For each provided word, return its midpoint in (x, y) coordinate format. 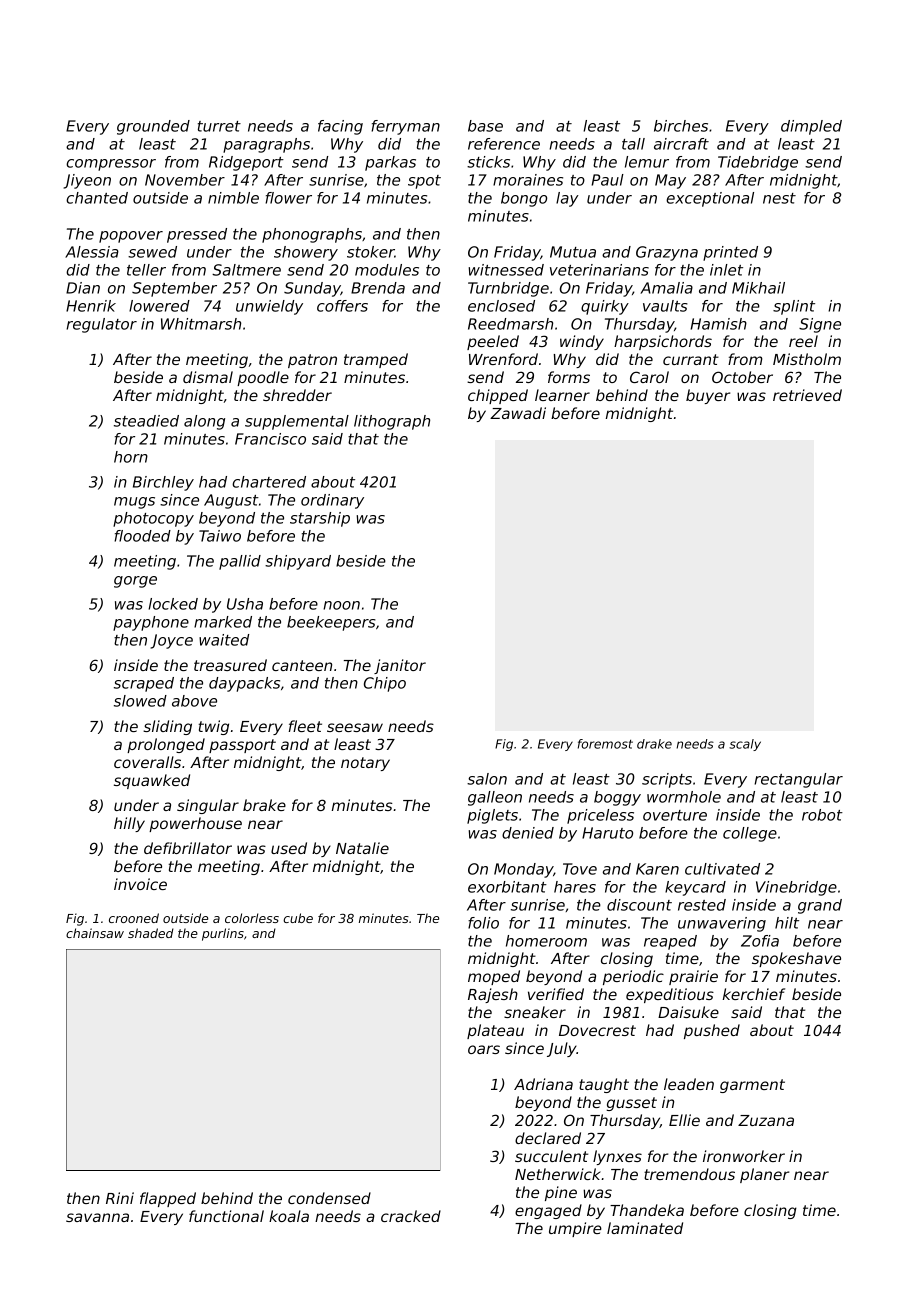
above (194, 701)
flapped (168, 1199)
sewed (152, 252)
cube (298, 918)
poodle (263, 378)
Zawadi (518, 413)
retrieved (807, 395)
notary (365, 764)
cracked (411, 1216)
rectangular (798, 780)
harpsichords (663, 342)
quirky (605, 307)
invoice (140, 884)
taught (604, 1085)
